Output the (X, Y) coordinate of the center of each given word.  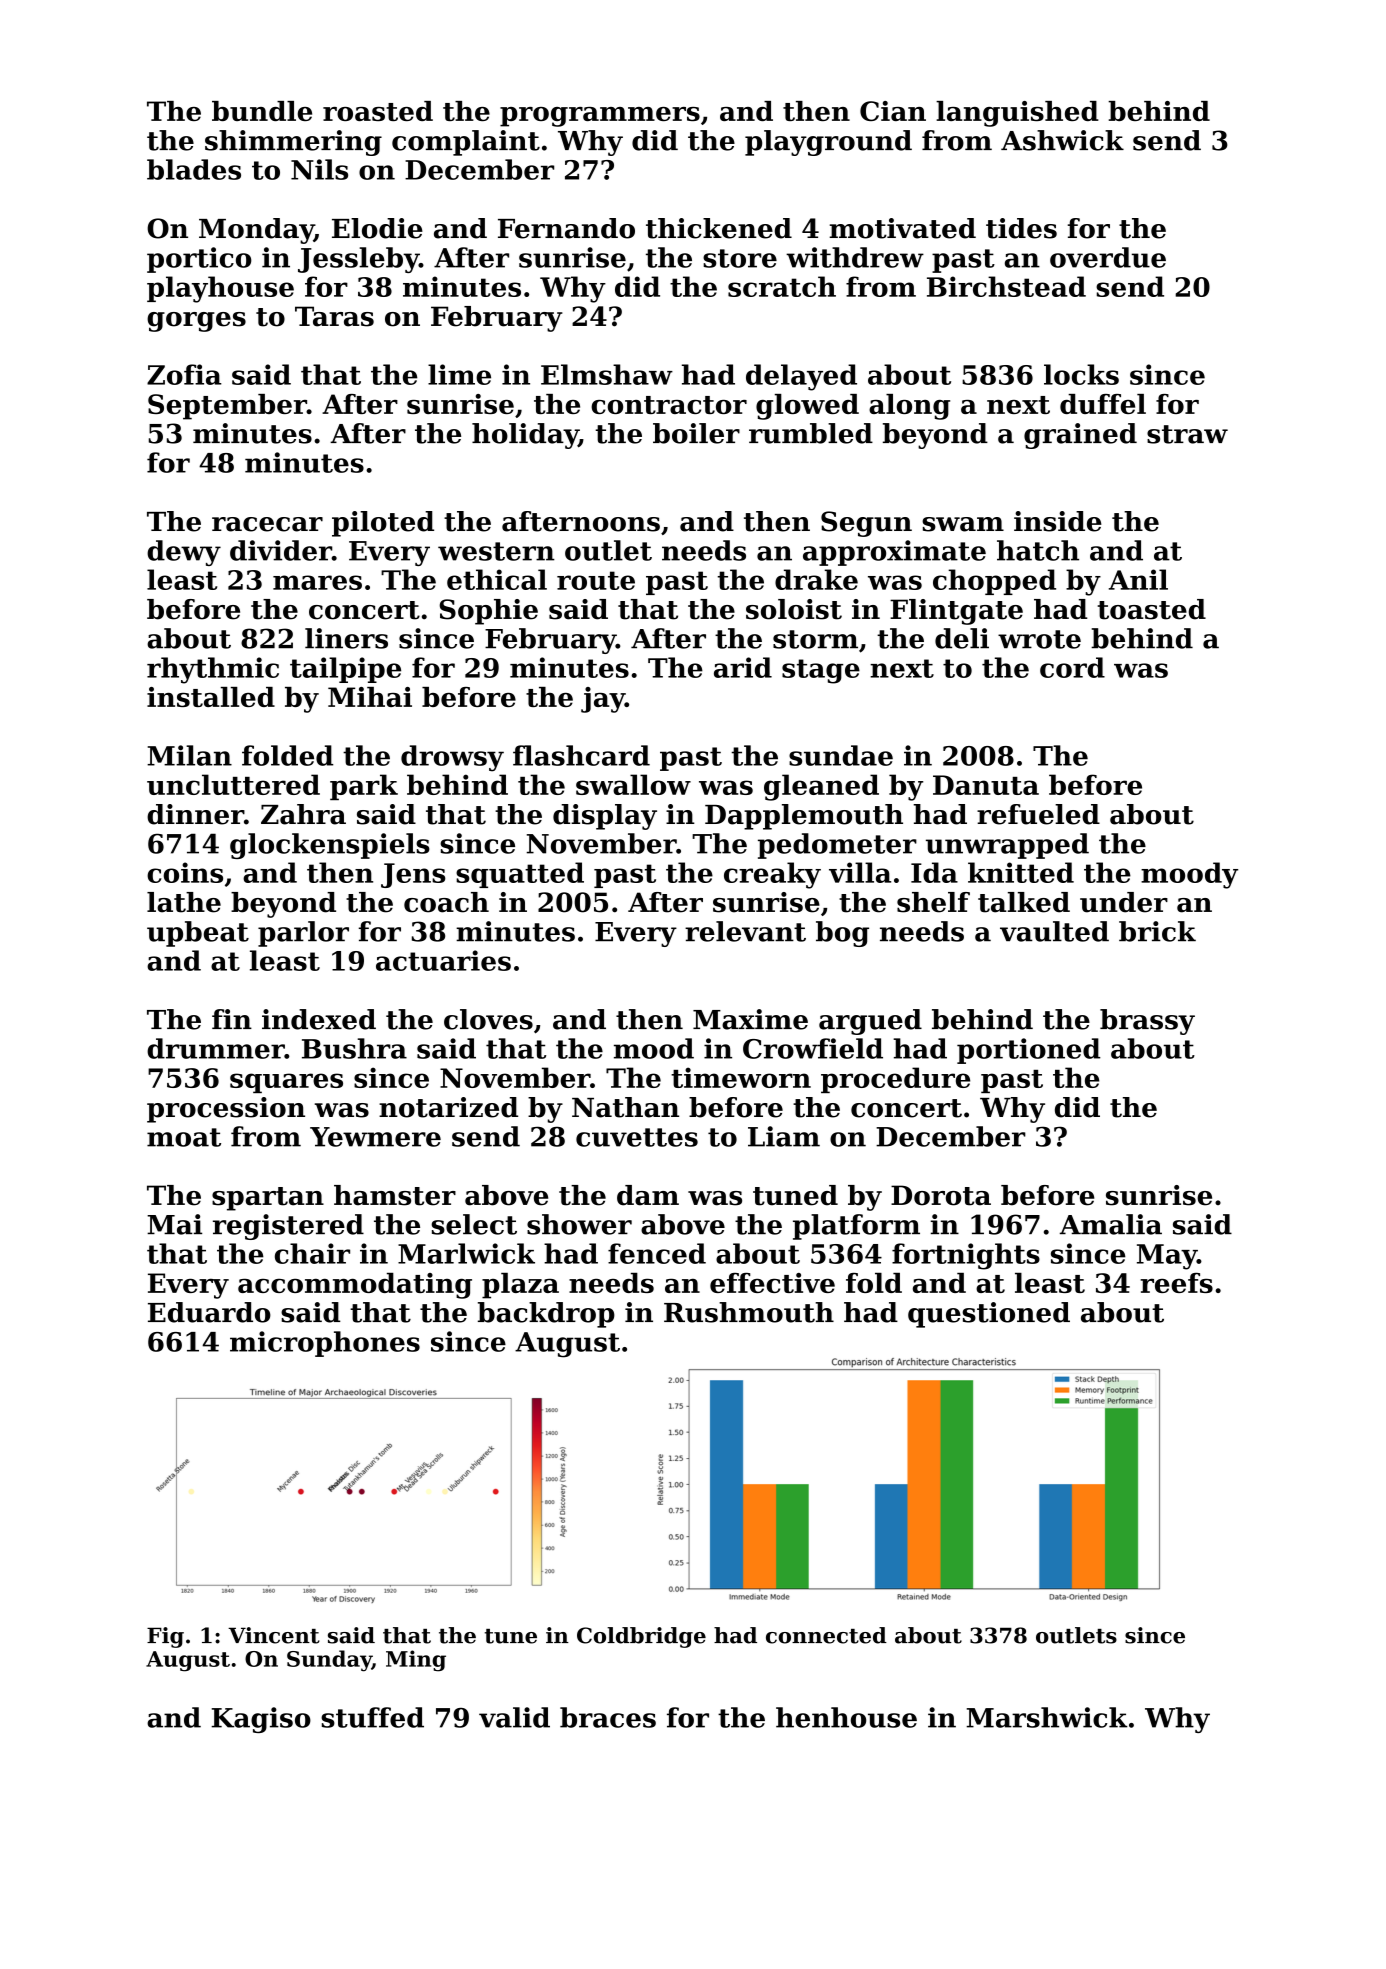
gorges (196, 322)
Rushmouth (749, 1312)
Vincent (274, 1635)
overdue (1108, 257)
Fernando (566, 228)
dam (648, 1195)
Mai (174, 1224)
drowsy (452, 758)
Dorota (941, 1195)
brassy (1147, 1022)
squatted (520, 875)
